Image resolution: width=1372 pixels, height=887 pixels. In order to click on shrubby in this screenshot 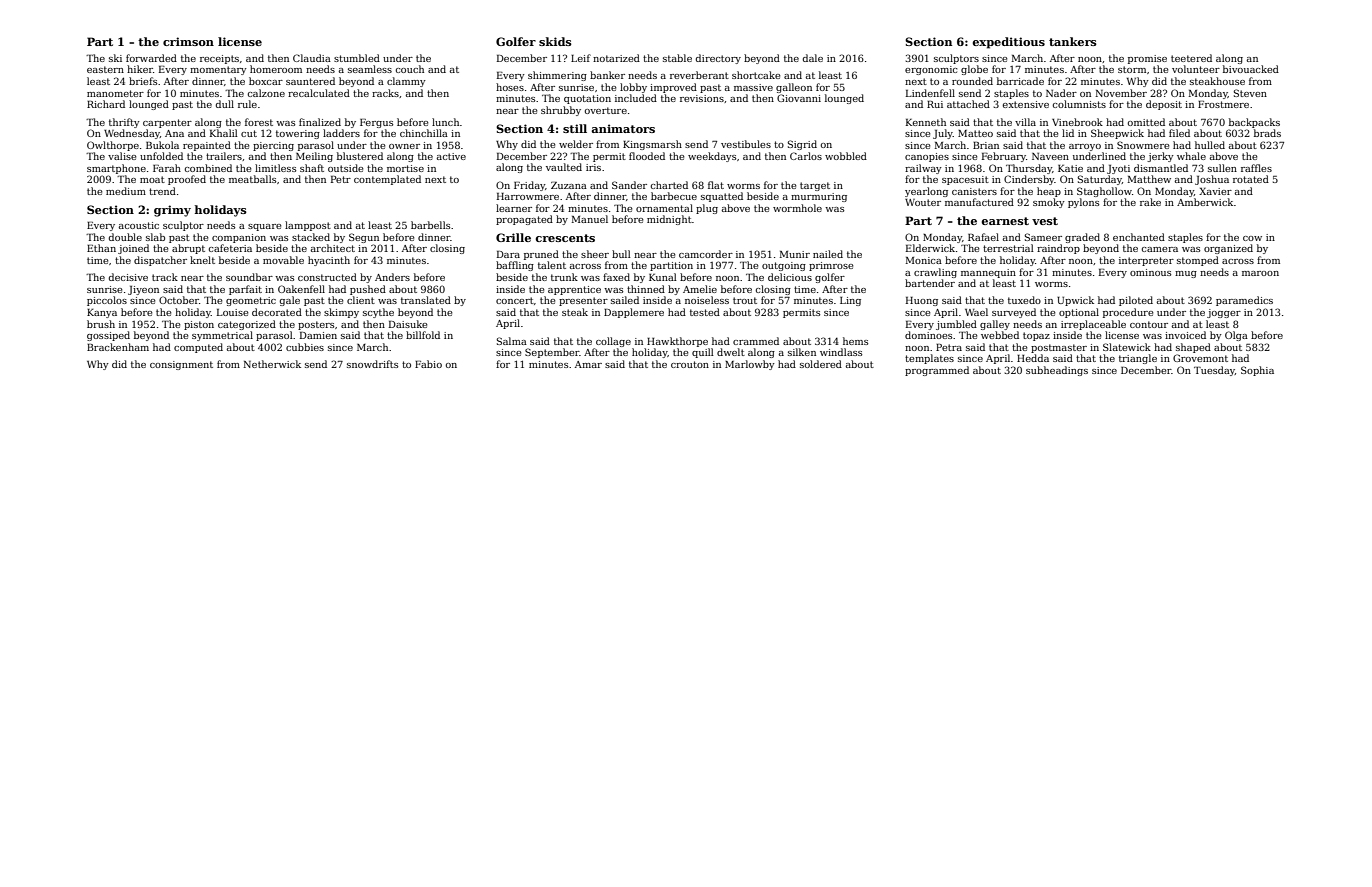, I will do `click(561, 111)`.
